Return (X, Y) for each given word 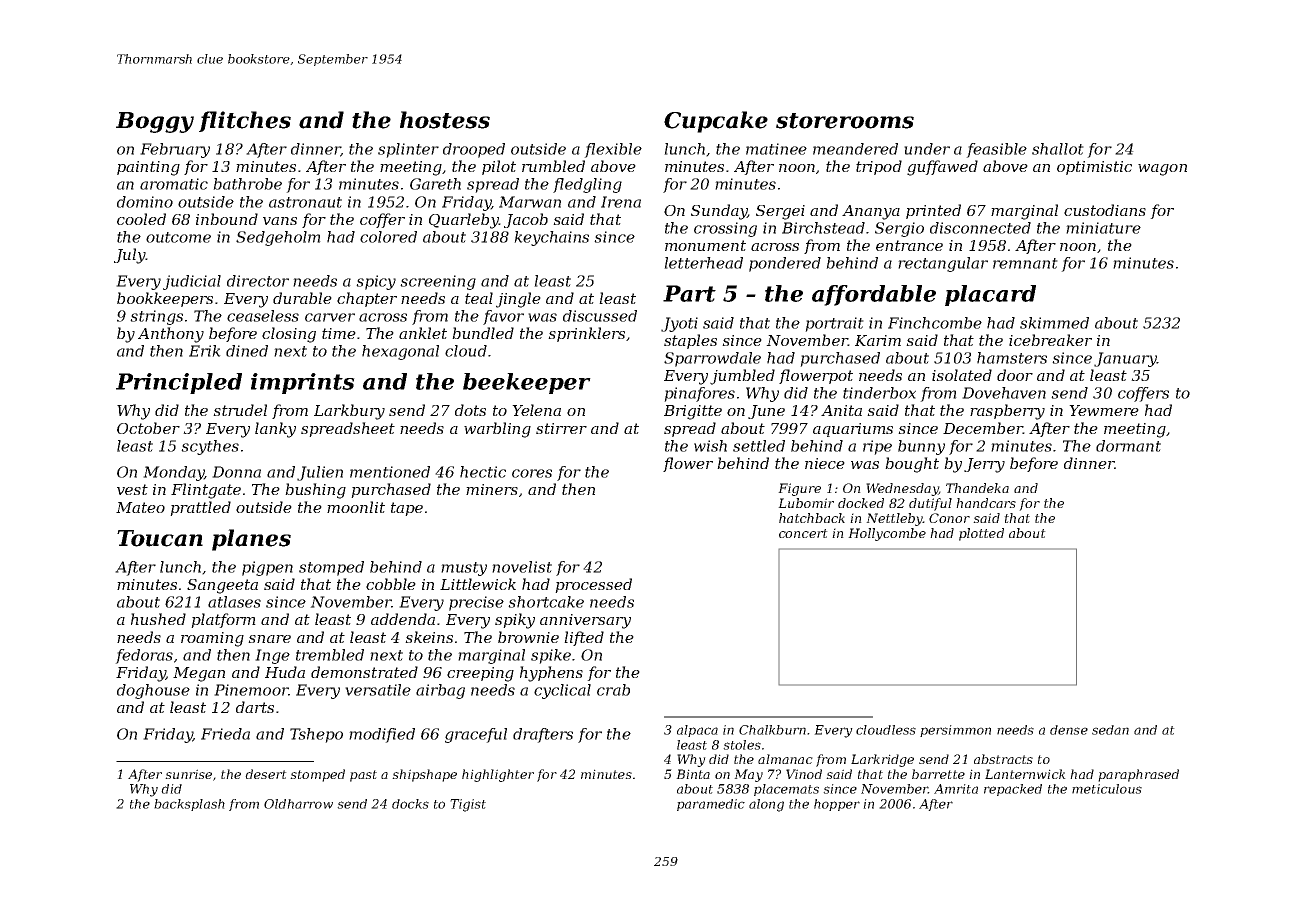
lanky (275, 430)
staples (690, 341)
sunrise (188, 774)
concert (803, 533)
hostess (445, 120)
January (1125, 359)
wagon (1162, 170)
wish (710, 446)
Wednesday (902, 489)
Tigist (468, 805)
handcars (986, 503)
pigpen (267, 568)
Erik (205, 351)
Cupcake (716, 122)
